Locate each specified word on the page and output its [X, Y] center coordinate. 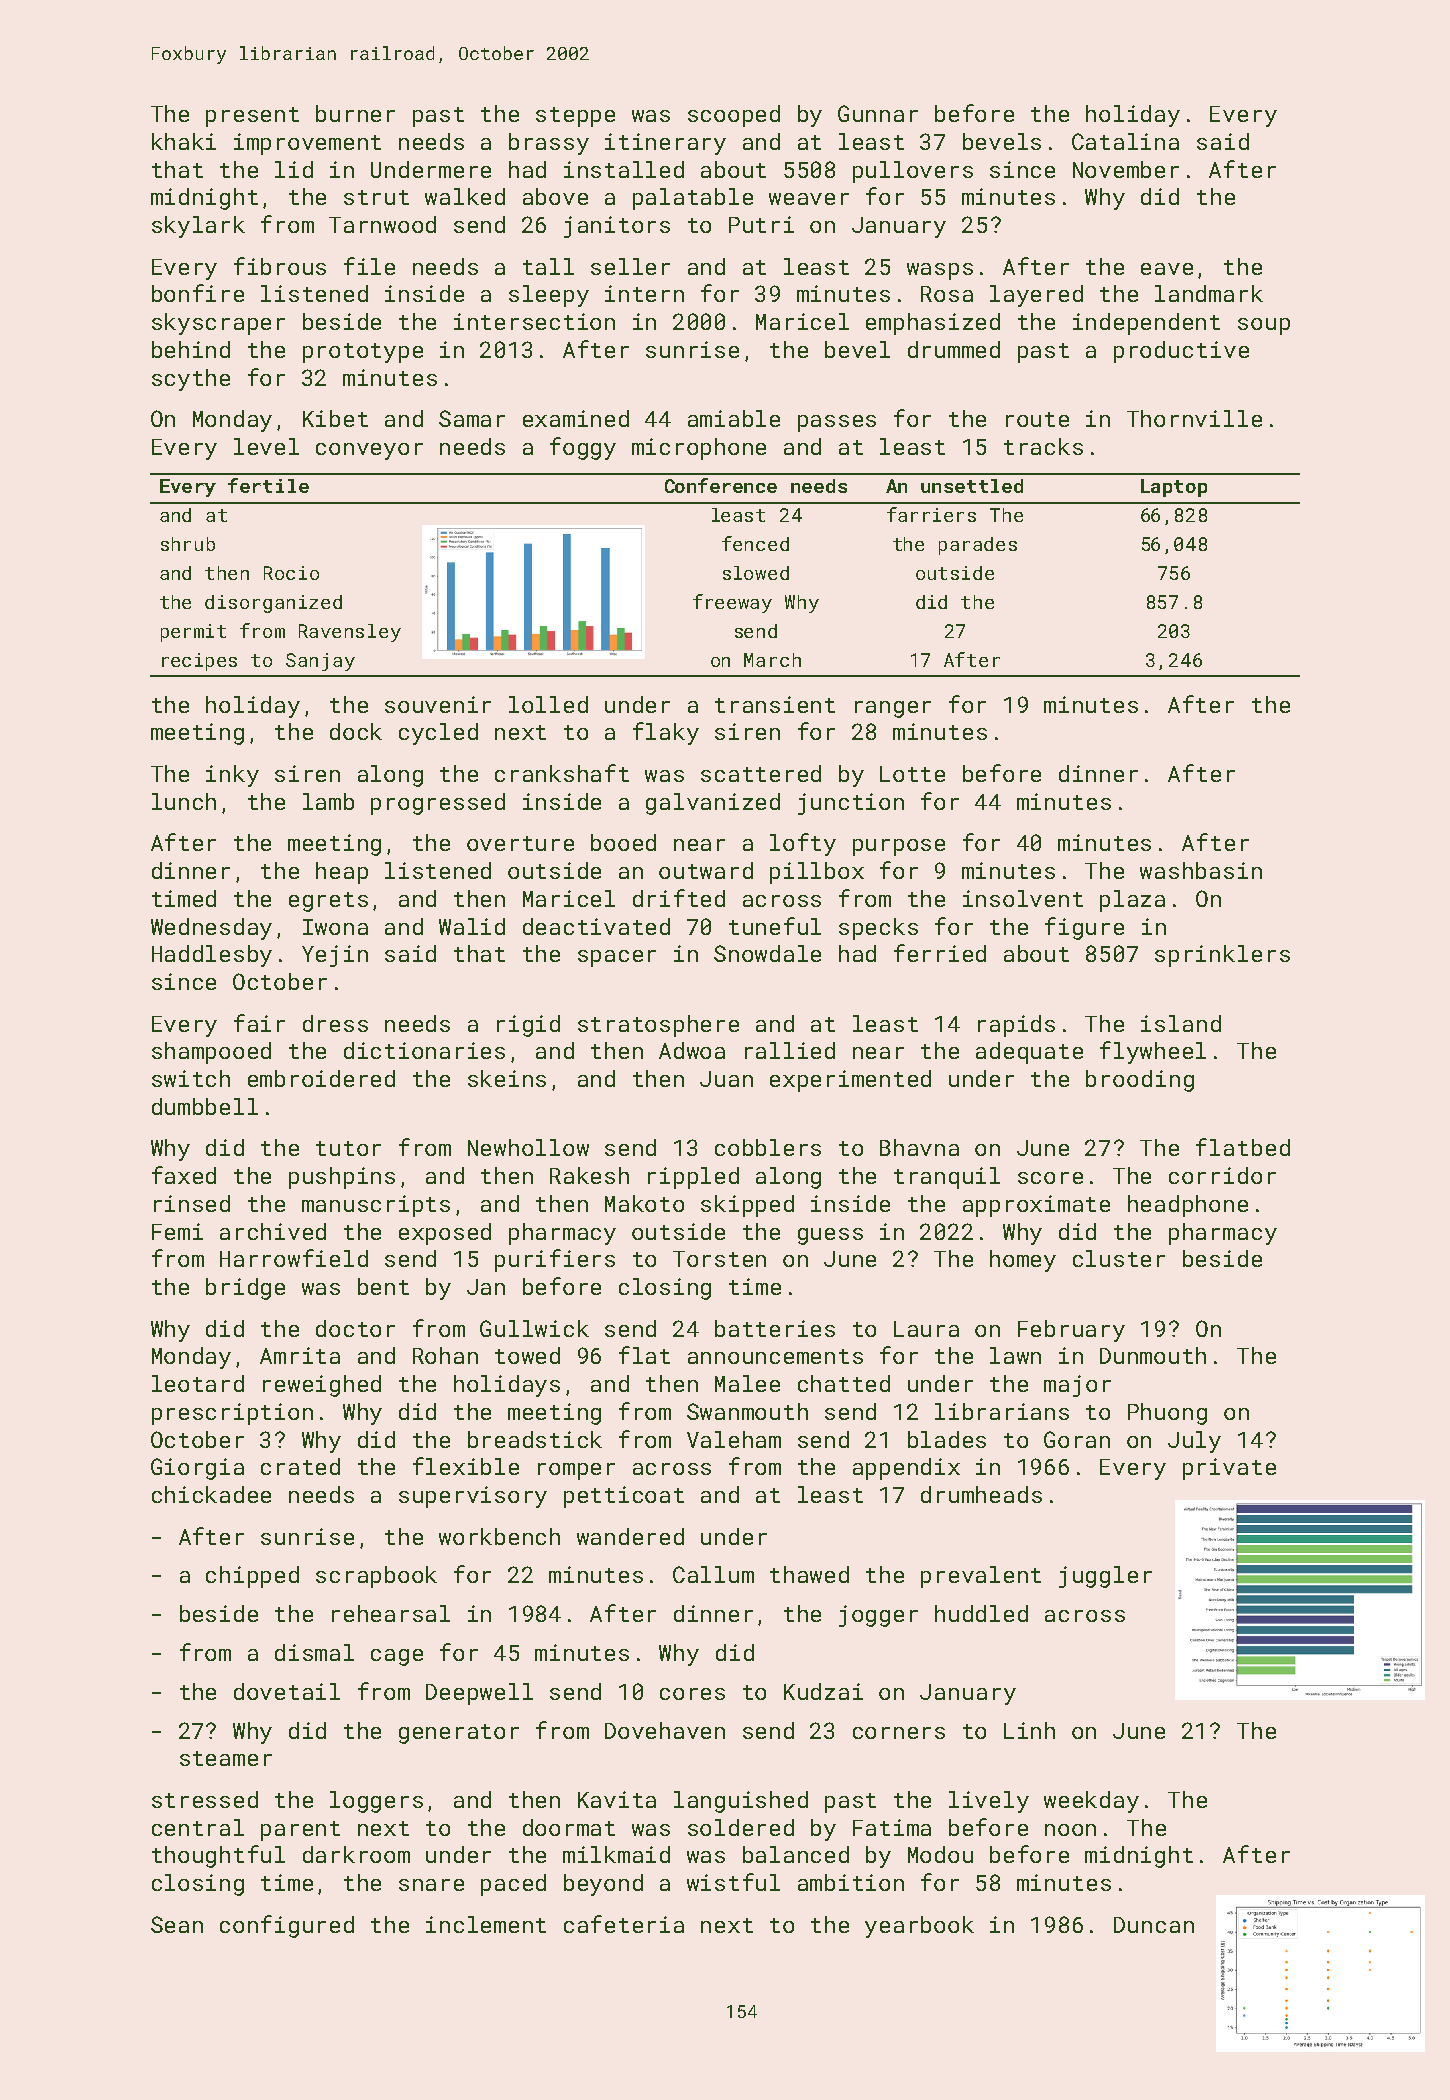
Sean [177, 1924]
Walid [472, 926]
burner [355, 113]
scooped [734, 116]
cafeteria [624, 1924]
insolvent [1023, 898]
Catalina [1125, 141]
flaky [666, 733]
